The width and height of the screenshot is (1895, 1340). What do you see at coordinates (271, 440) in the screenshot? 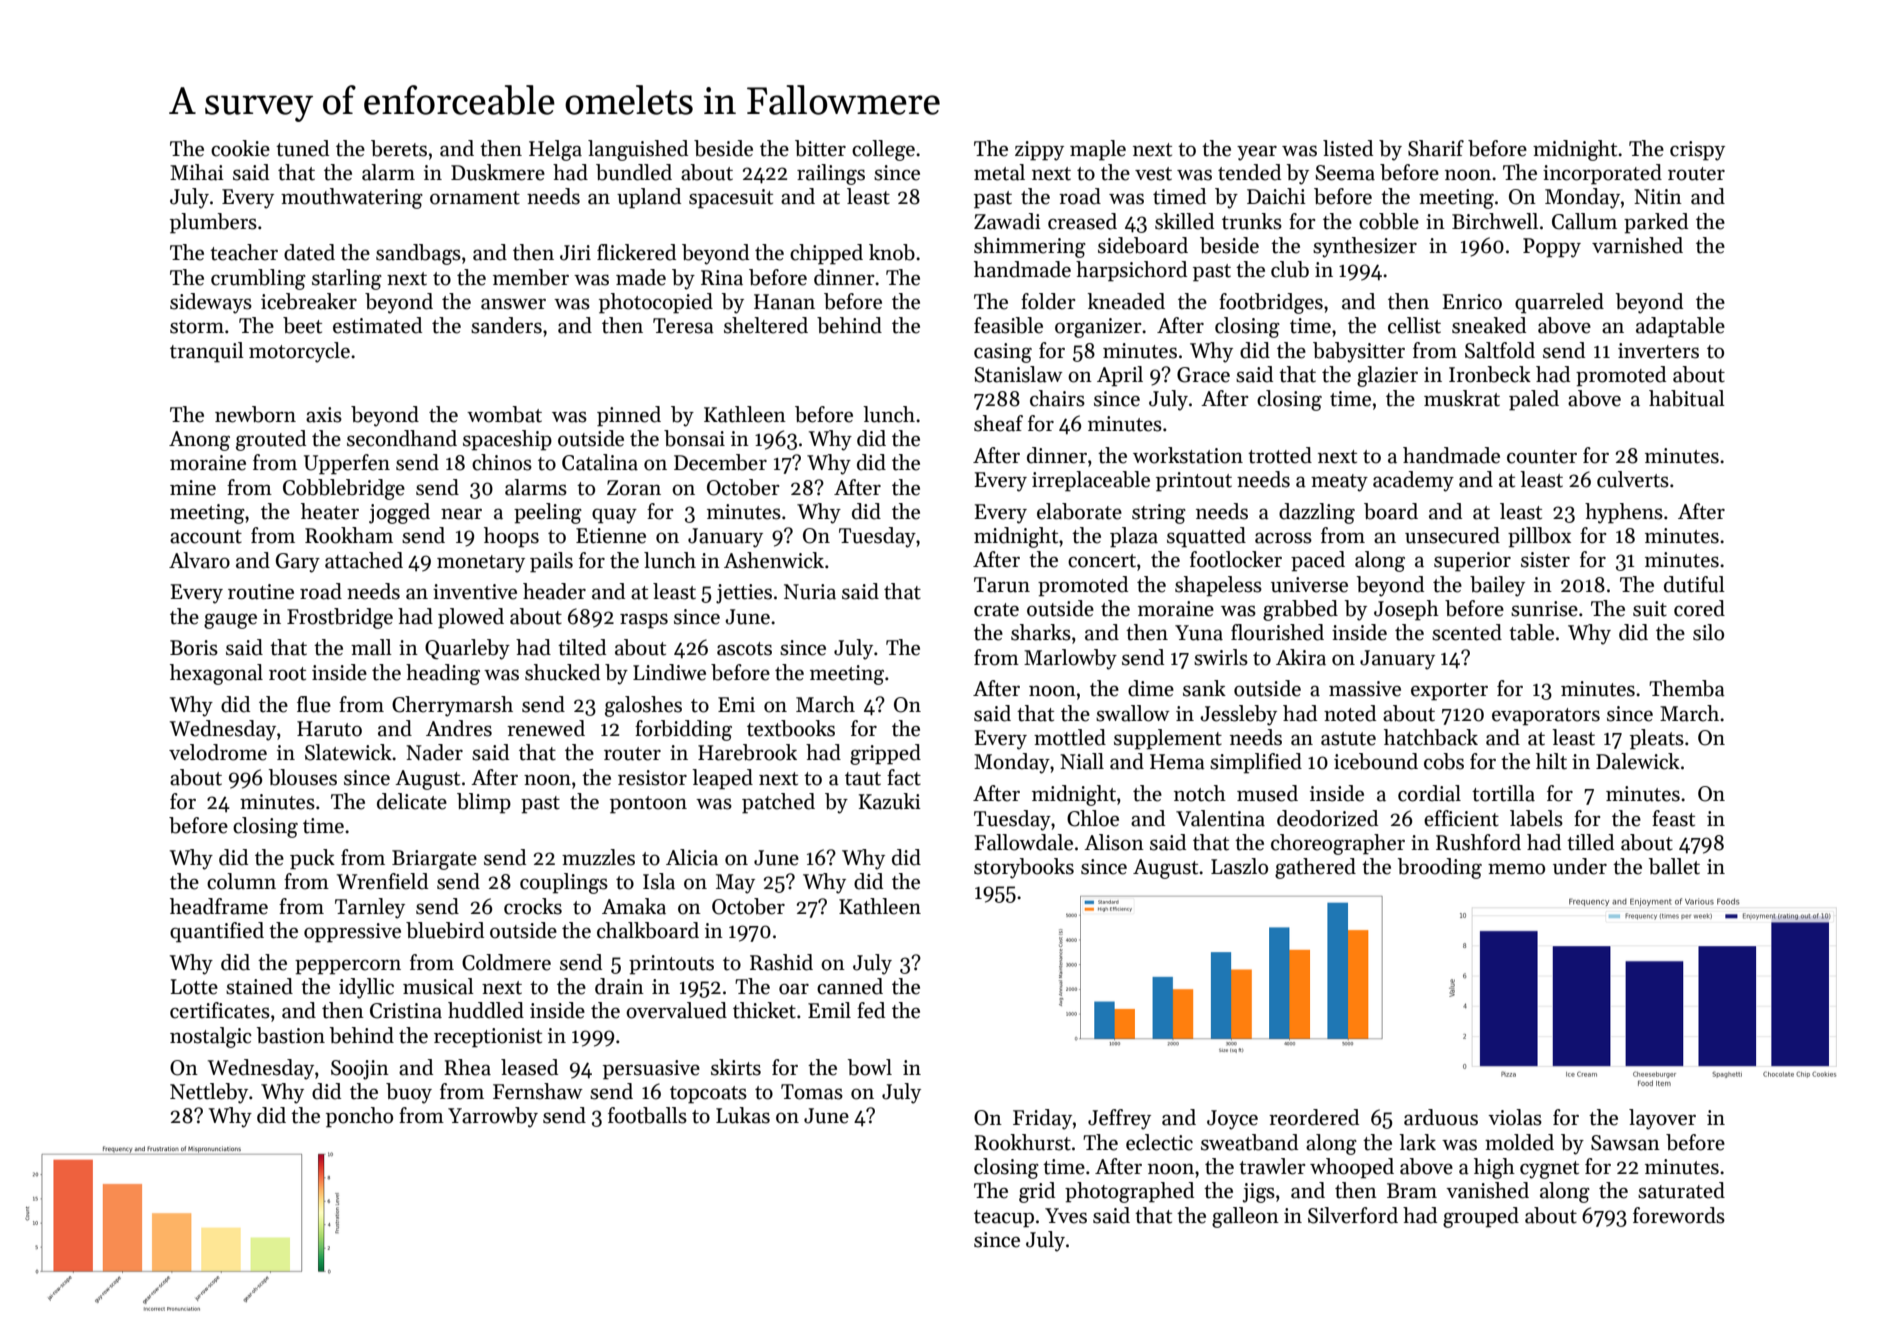
I see `grouted` at bounding box center [271, 440].
